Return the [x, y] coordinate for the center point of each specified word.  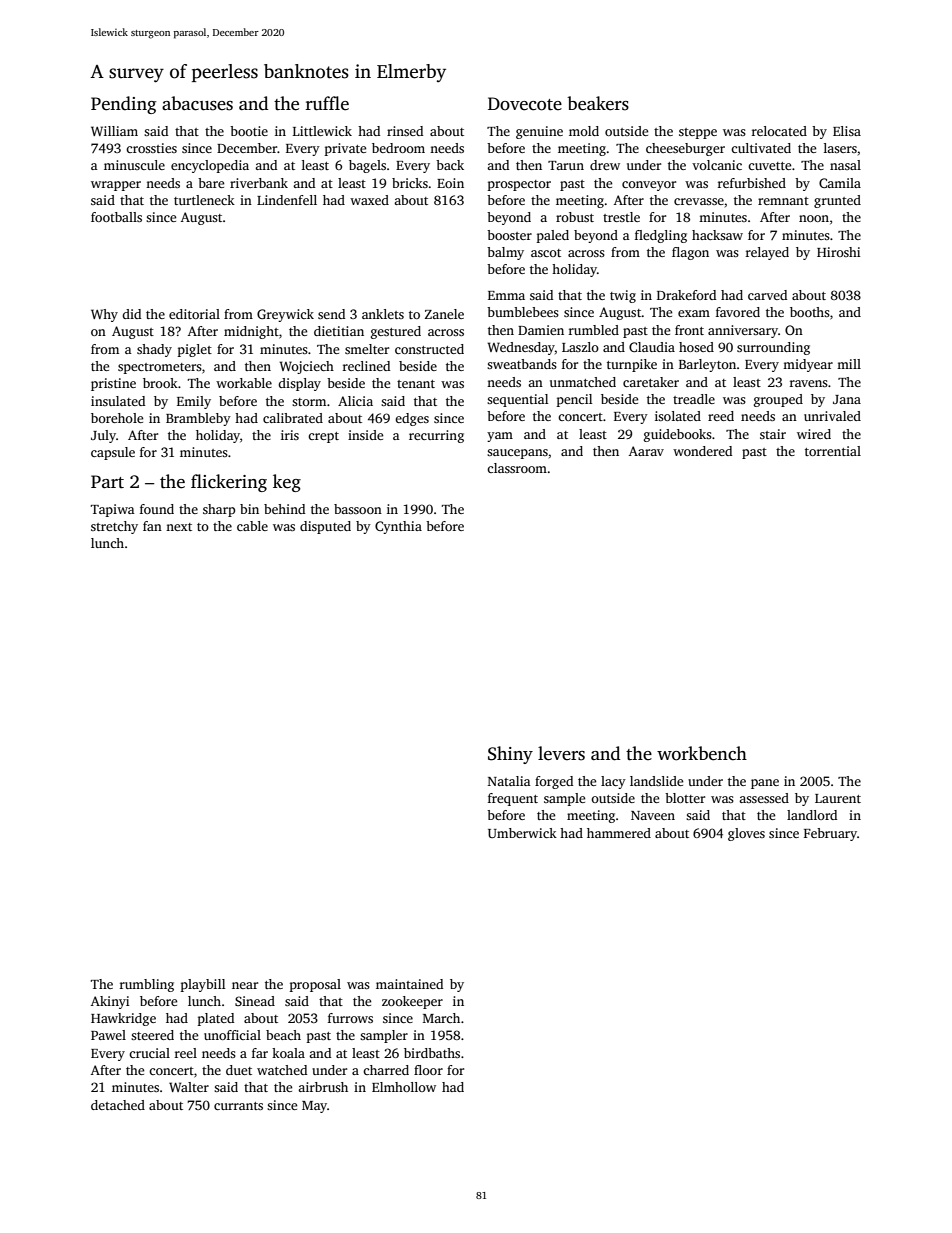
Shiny [510, 755]
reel [186, 1053]
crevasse [699, 201]
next [179, 527]
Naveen [653, 815]
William [114, 131]
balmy [505, 253]
